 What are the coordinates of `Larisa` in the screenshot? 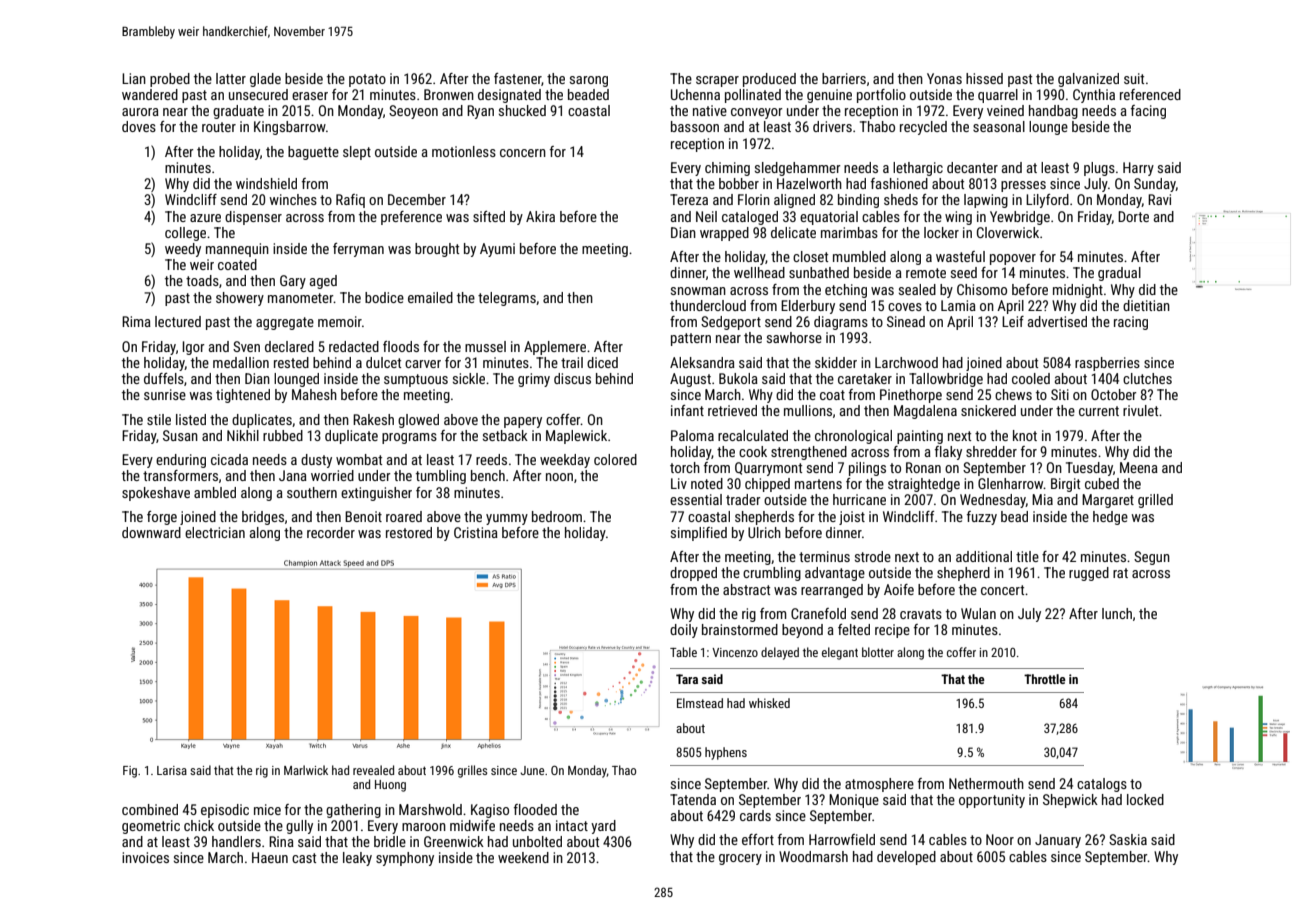 It's located at (172, 770).
